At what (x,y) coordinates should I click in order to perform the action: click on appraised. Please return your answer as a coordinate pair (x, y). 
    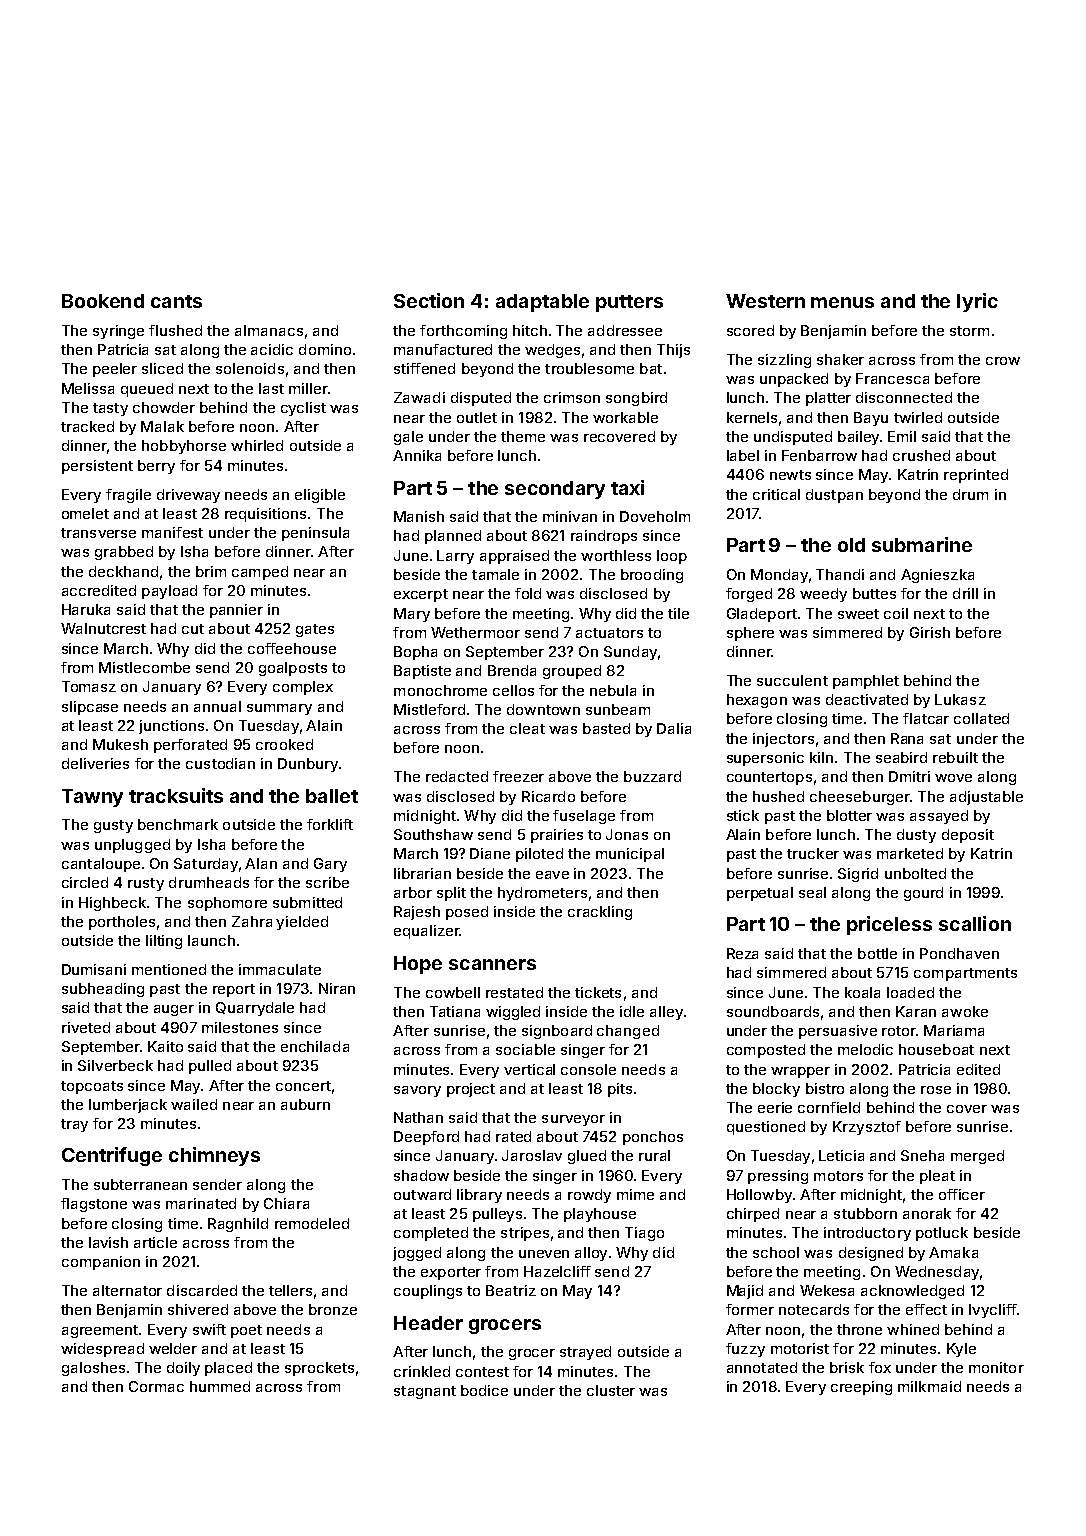
    Looking at the image, I should click on (514, 557).
